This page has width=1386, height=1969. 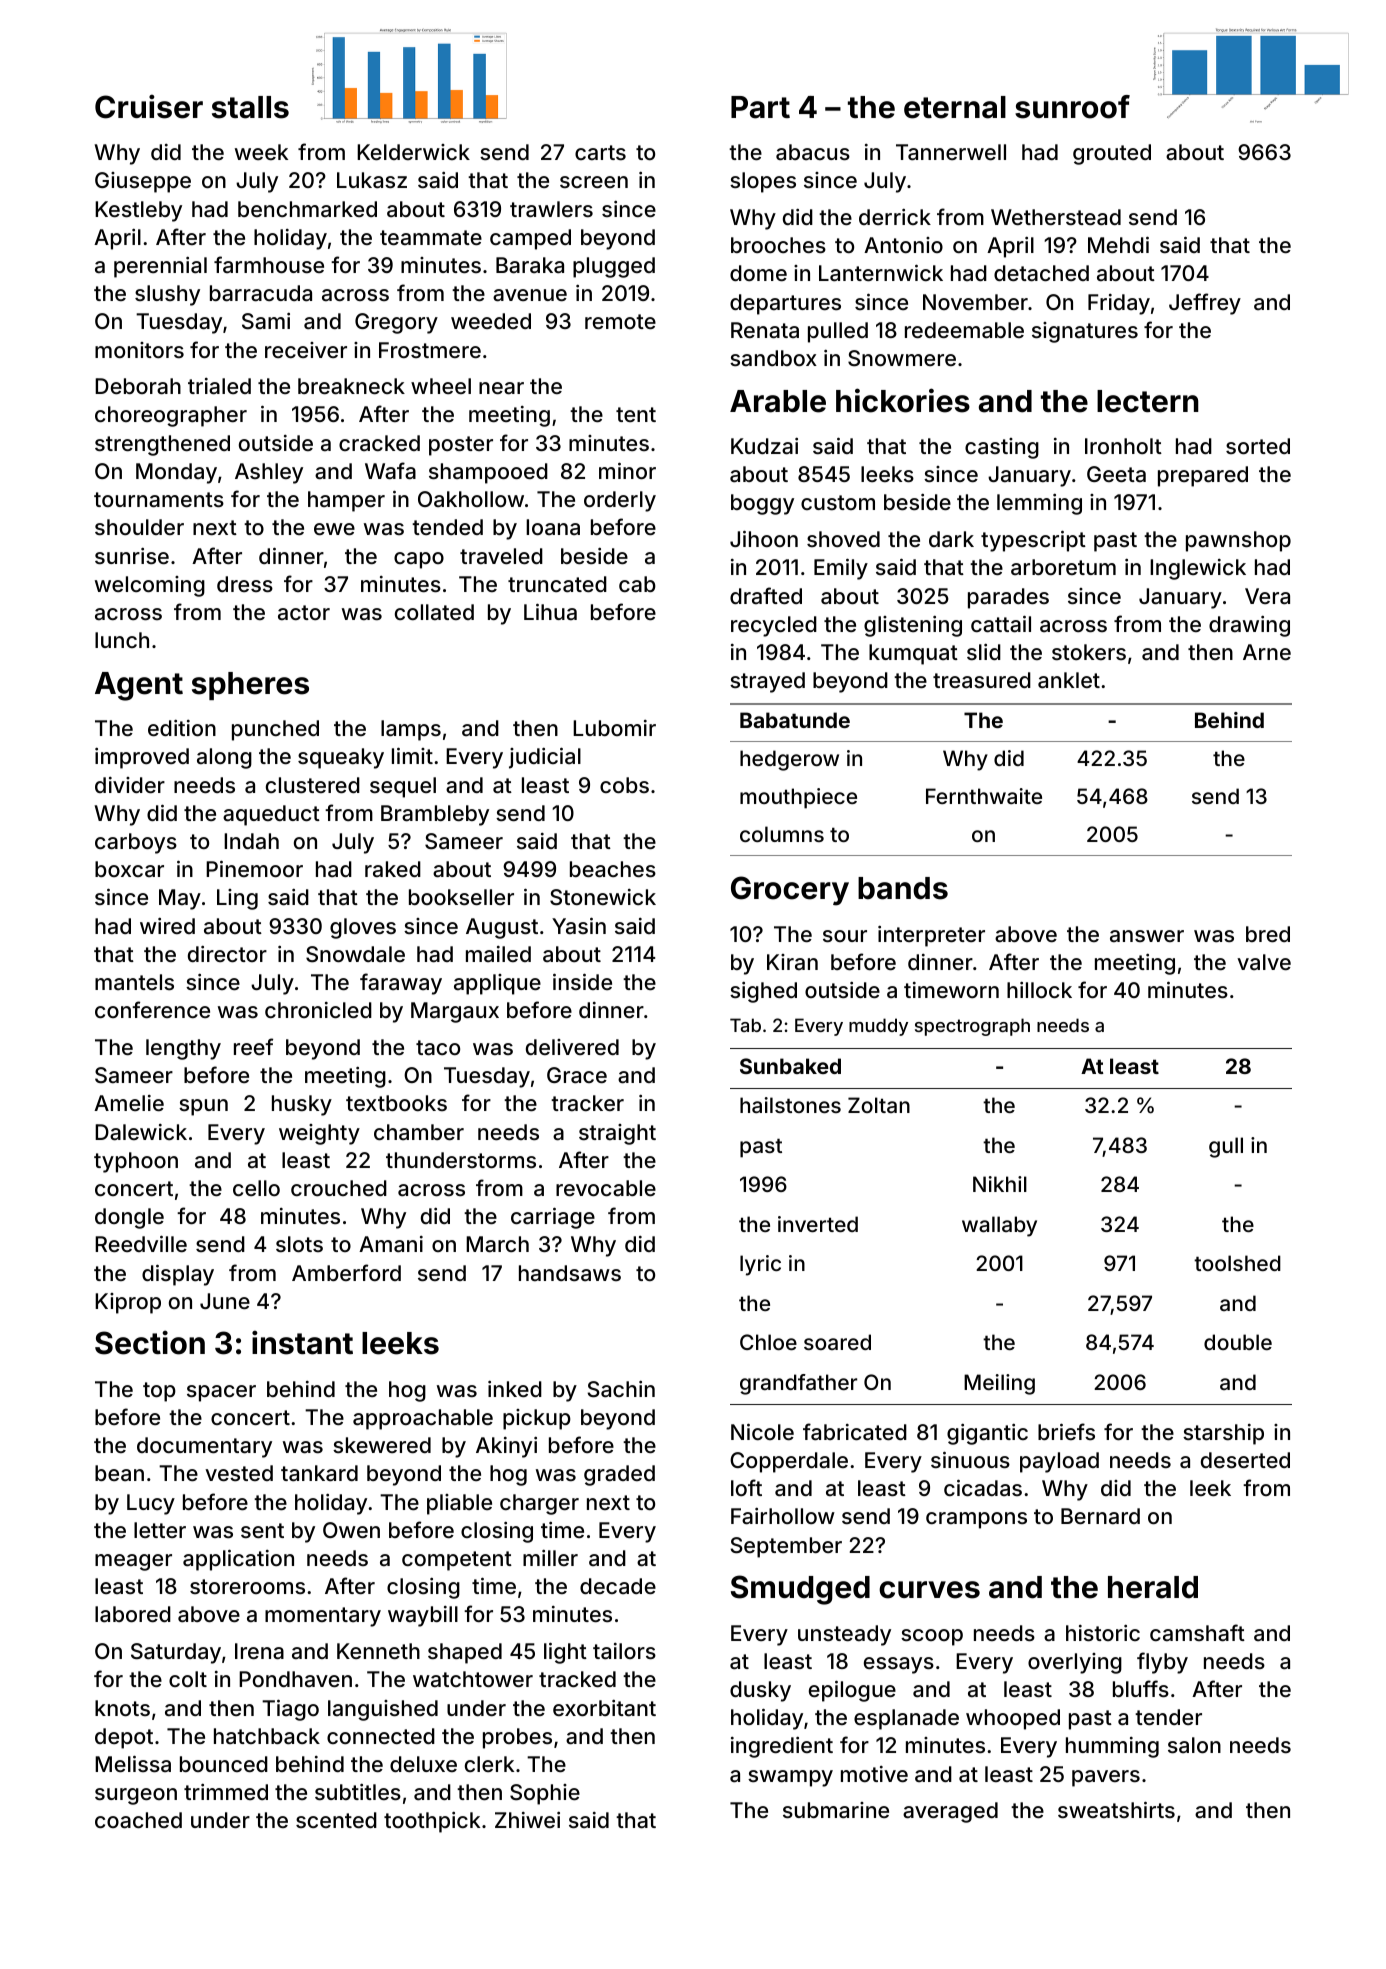 What do you see at coordinates (955, 107) in the page?
I see `eternal` at bounding box center [955, 107].
